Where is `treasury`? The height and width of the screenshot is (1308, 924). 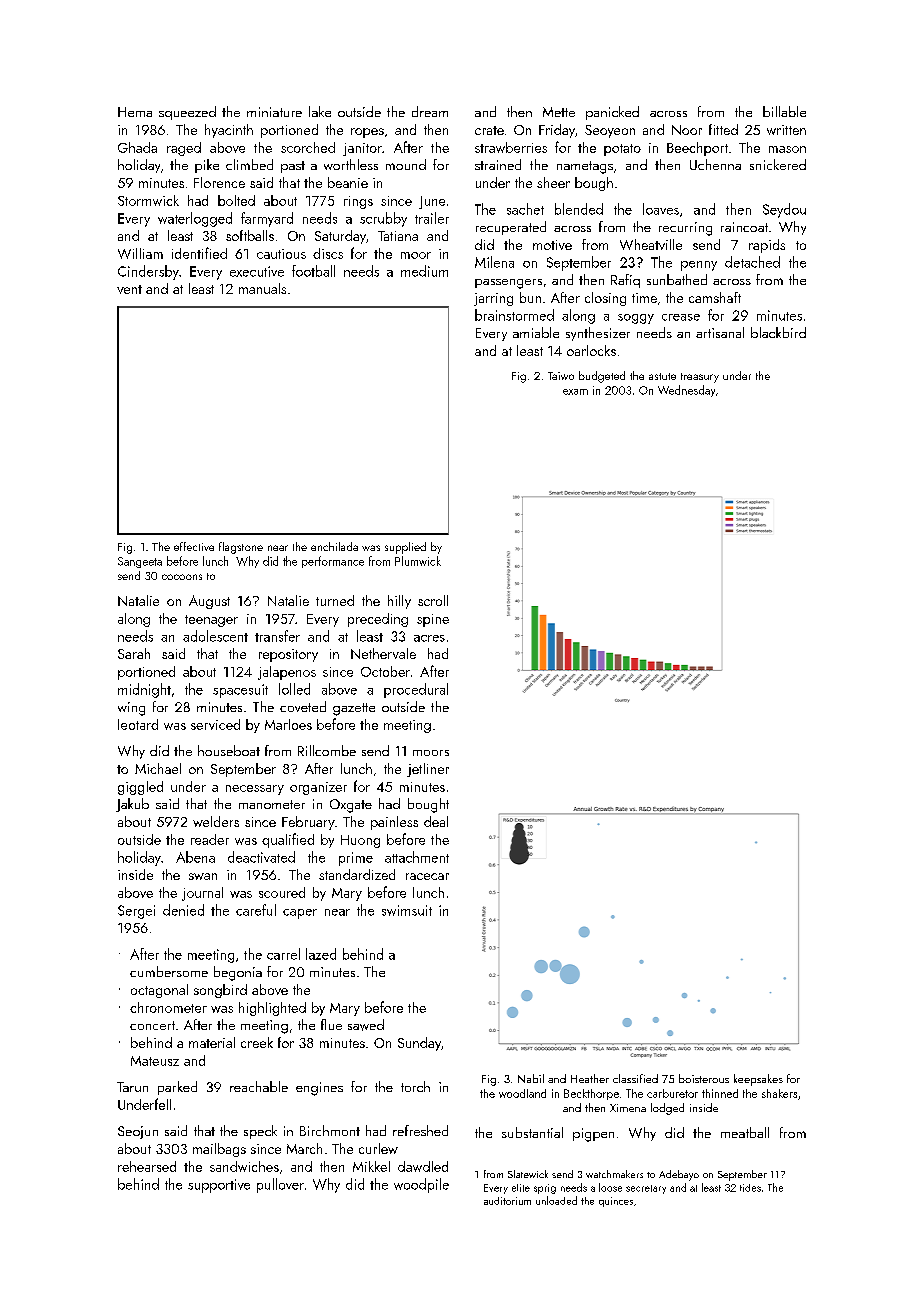
treasury is located at coordinates (700, 378).
